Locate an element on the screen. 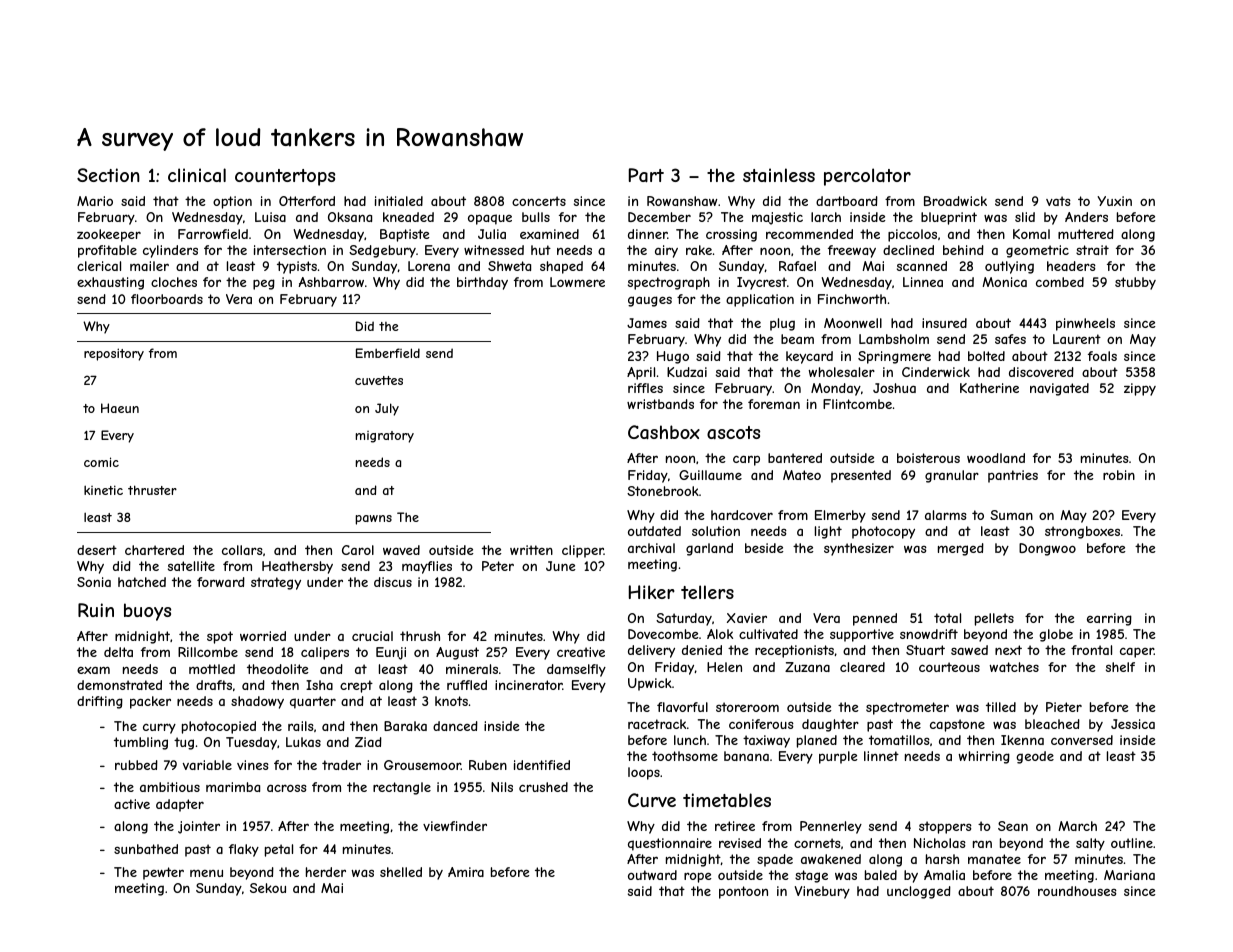 The height and width of the screenshot is (952, 1233). granular is located at coordinates (952, 476).
